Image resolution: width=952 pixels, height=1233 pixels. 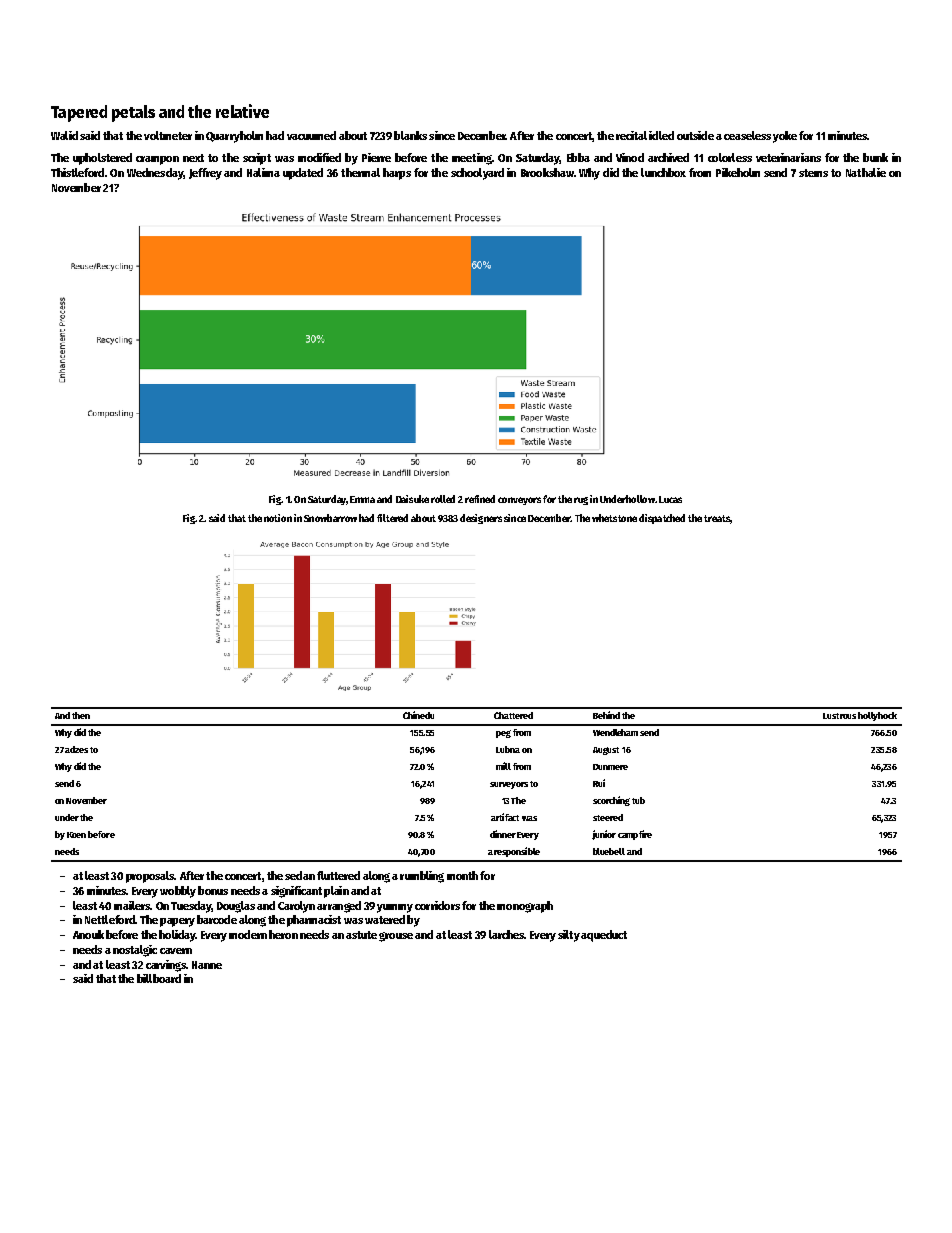 What do you see at coordinates (480, 499) in the page?
I see `refined` at bounding box center [480, 499].
